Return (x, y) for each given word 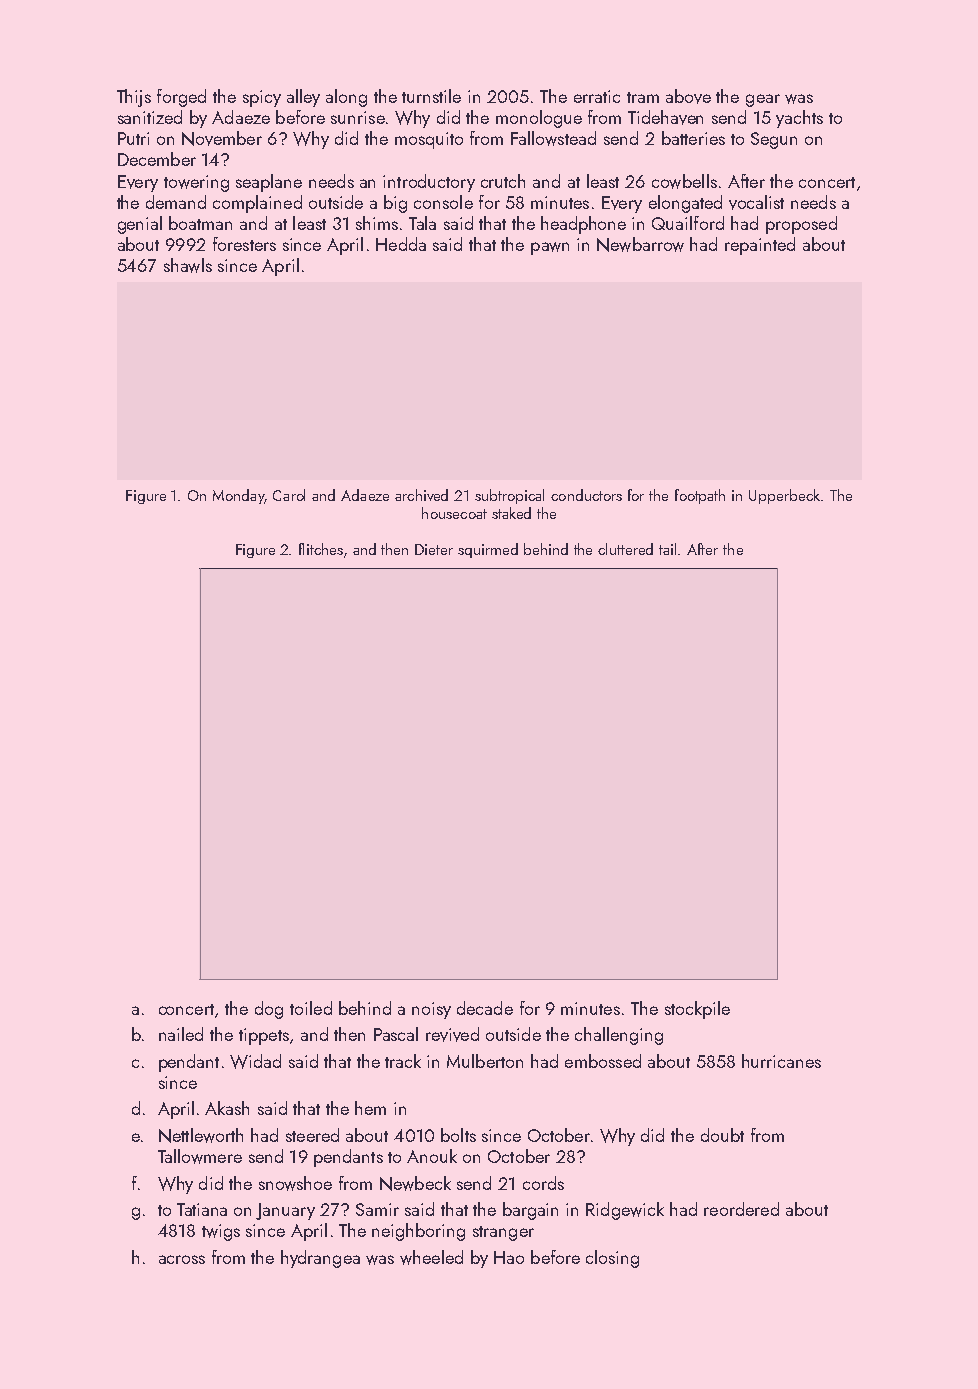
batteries (693, 138)
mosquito (429, 140)
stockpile (697, 1010)
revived (452, 1034)
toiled (311, 1008)
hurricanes (781, 1061)
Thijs (134, 98)
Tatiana (202, 1209)
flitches (321, 549)
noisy (431, 1010)
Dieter (434, 549)
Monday (238, 496)
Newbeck (415, 1183)
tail (669, 549)
